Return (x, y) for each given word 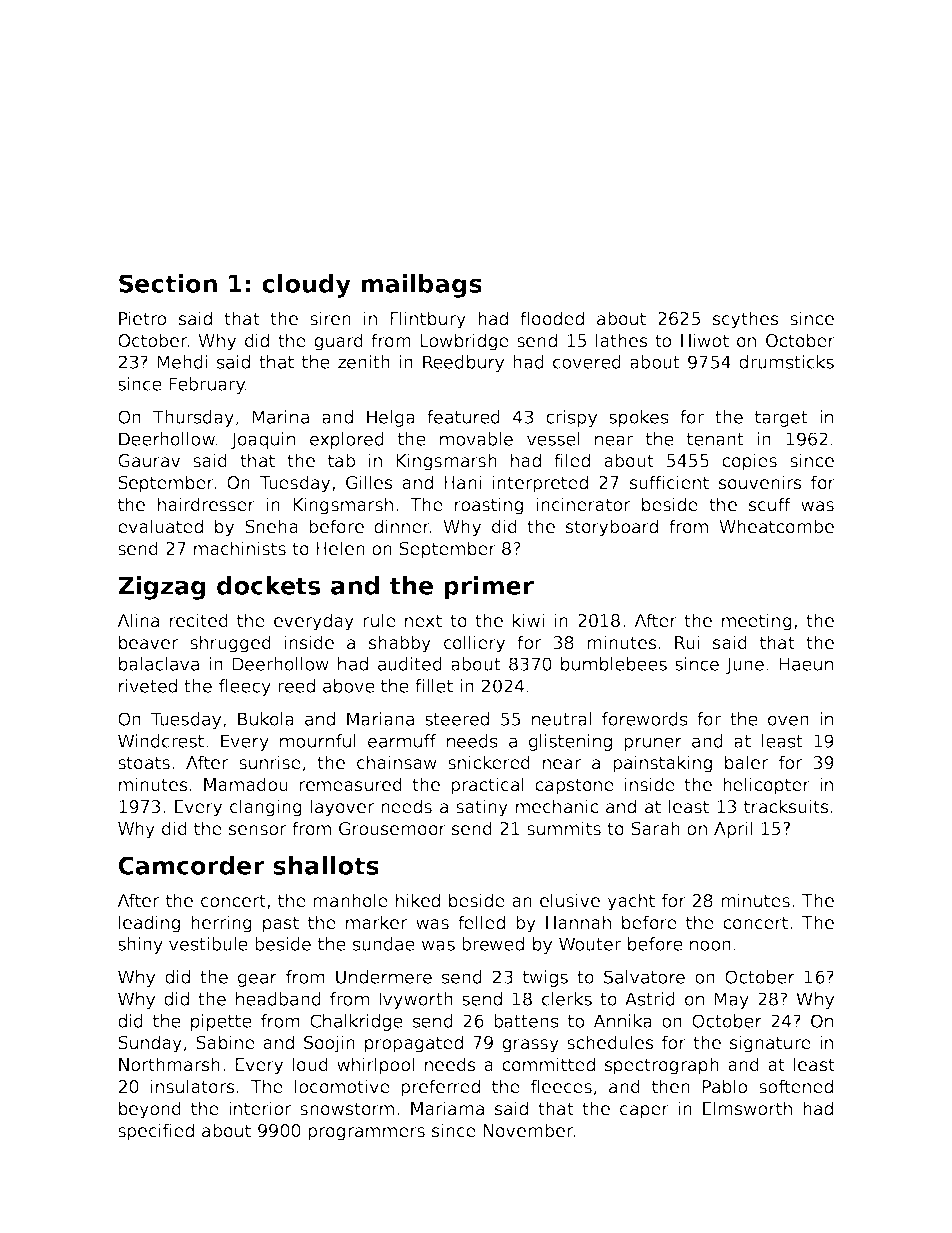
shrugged (230, 644)
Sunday (150, 1044)
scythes (746, 320)
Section (168, 283)
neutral (561, 719)
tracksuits (786, 806)
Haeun (806, 664)
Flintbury (428, 320)
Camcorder (191, 865)
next (423, 621)
